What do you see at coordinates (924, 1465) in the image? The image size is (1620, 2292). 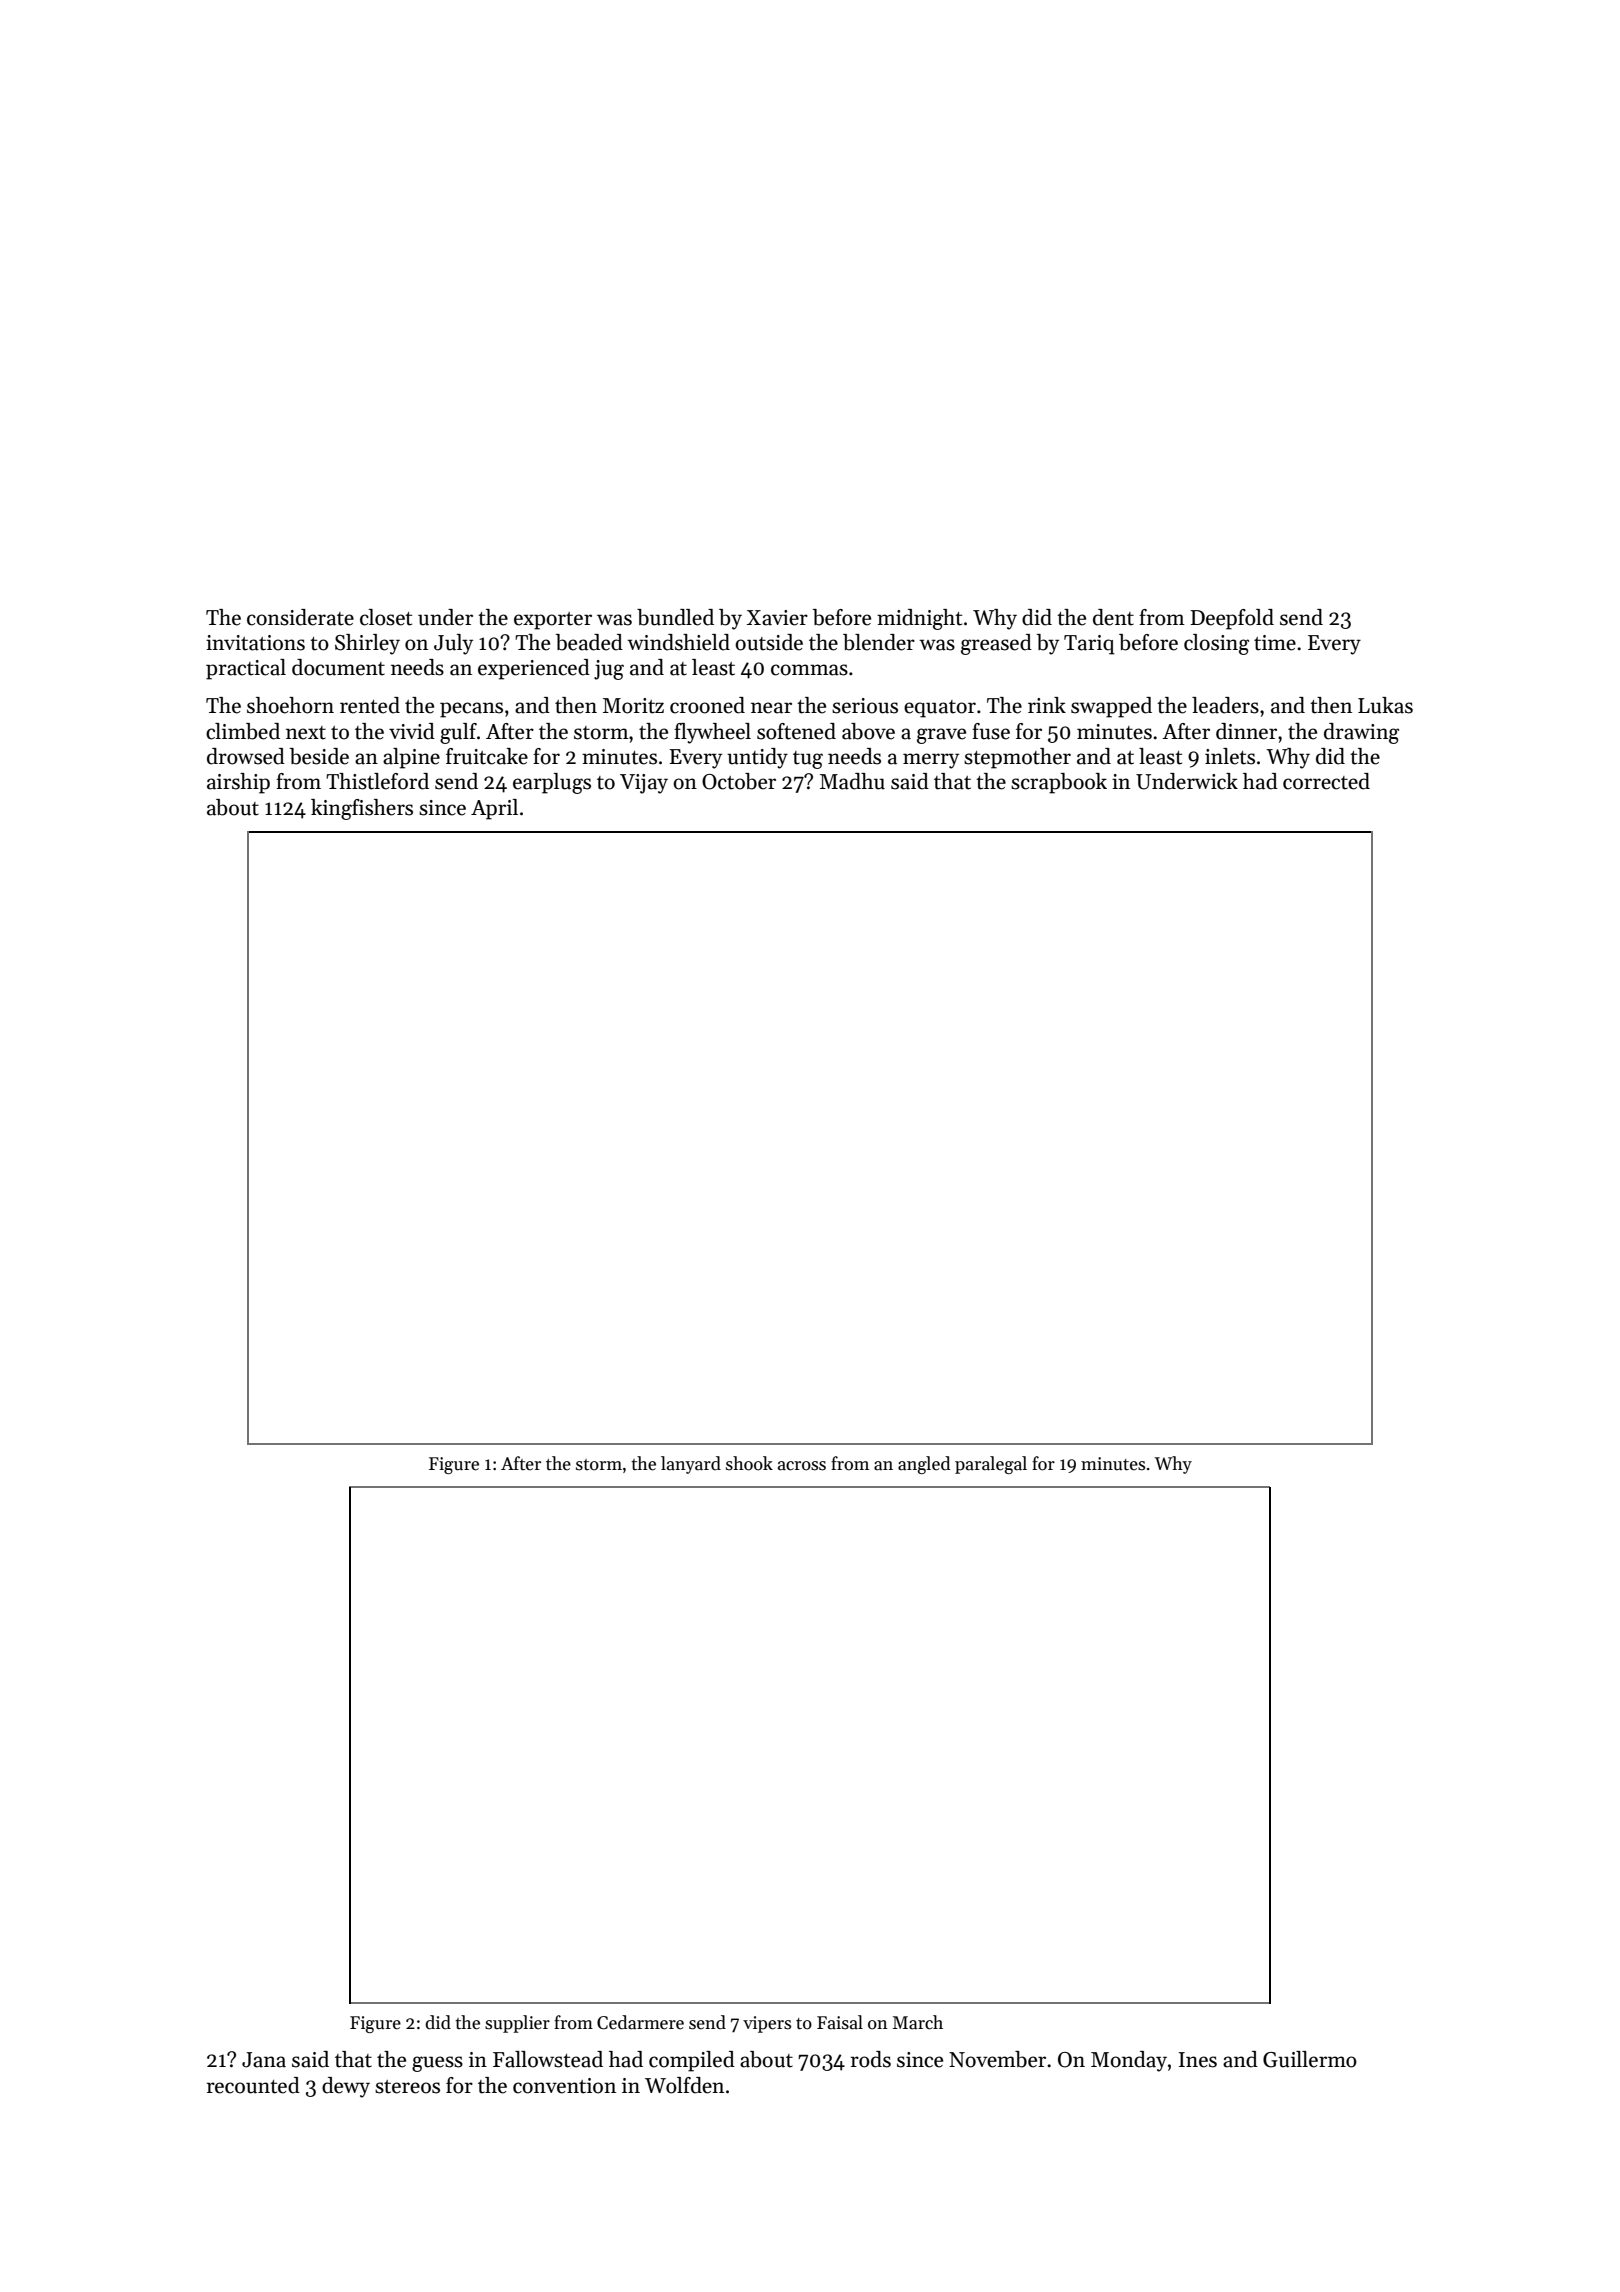 I see `angled` at bounding box center [924, 1465].
